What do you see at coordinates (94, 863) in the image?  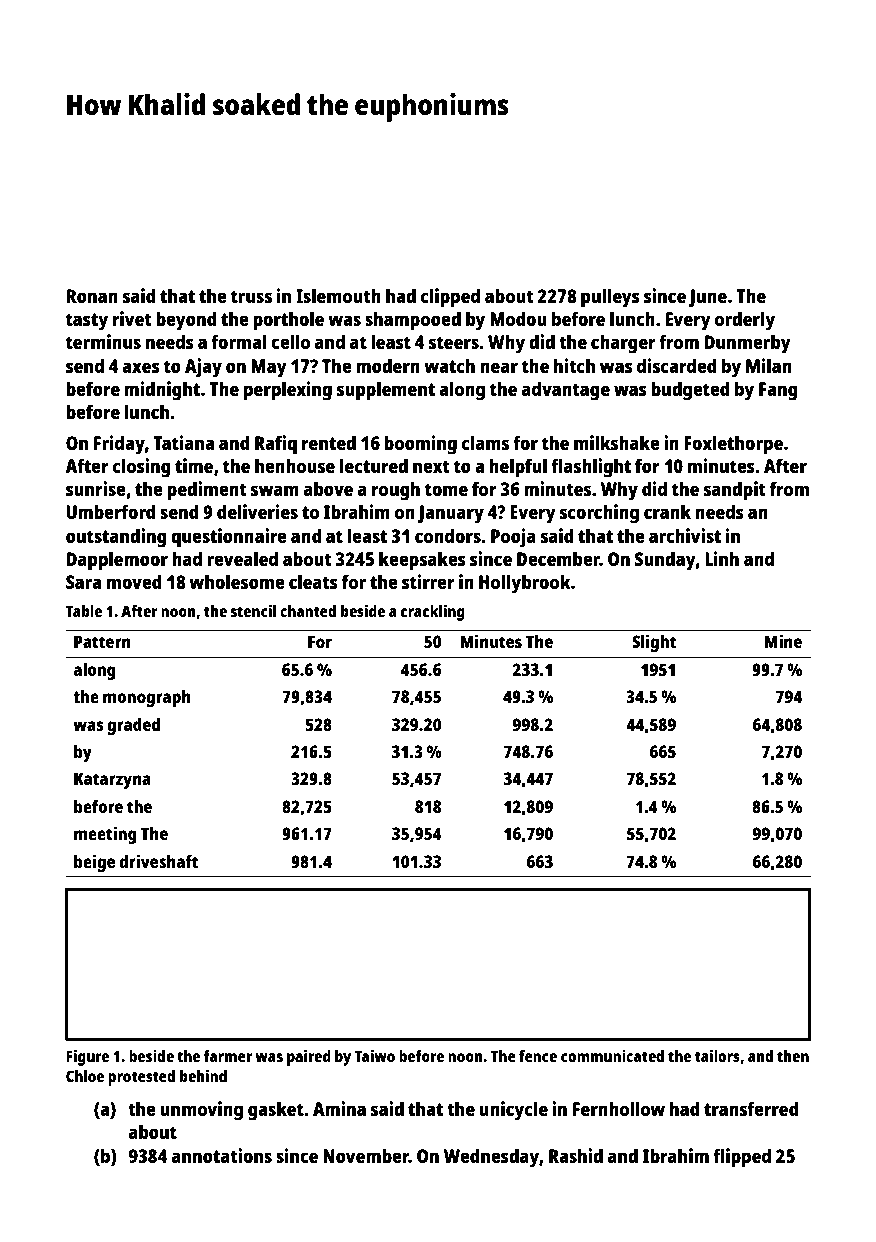 I see `beige` at bounding box center [94, 863].
